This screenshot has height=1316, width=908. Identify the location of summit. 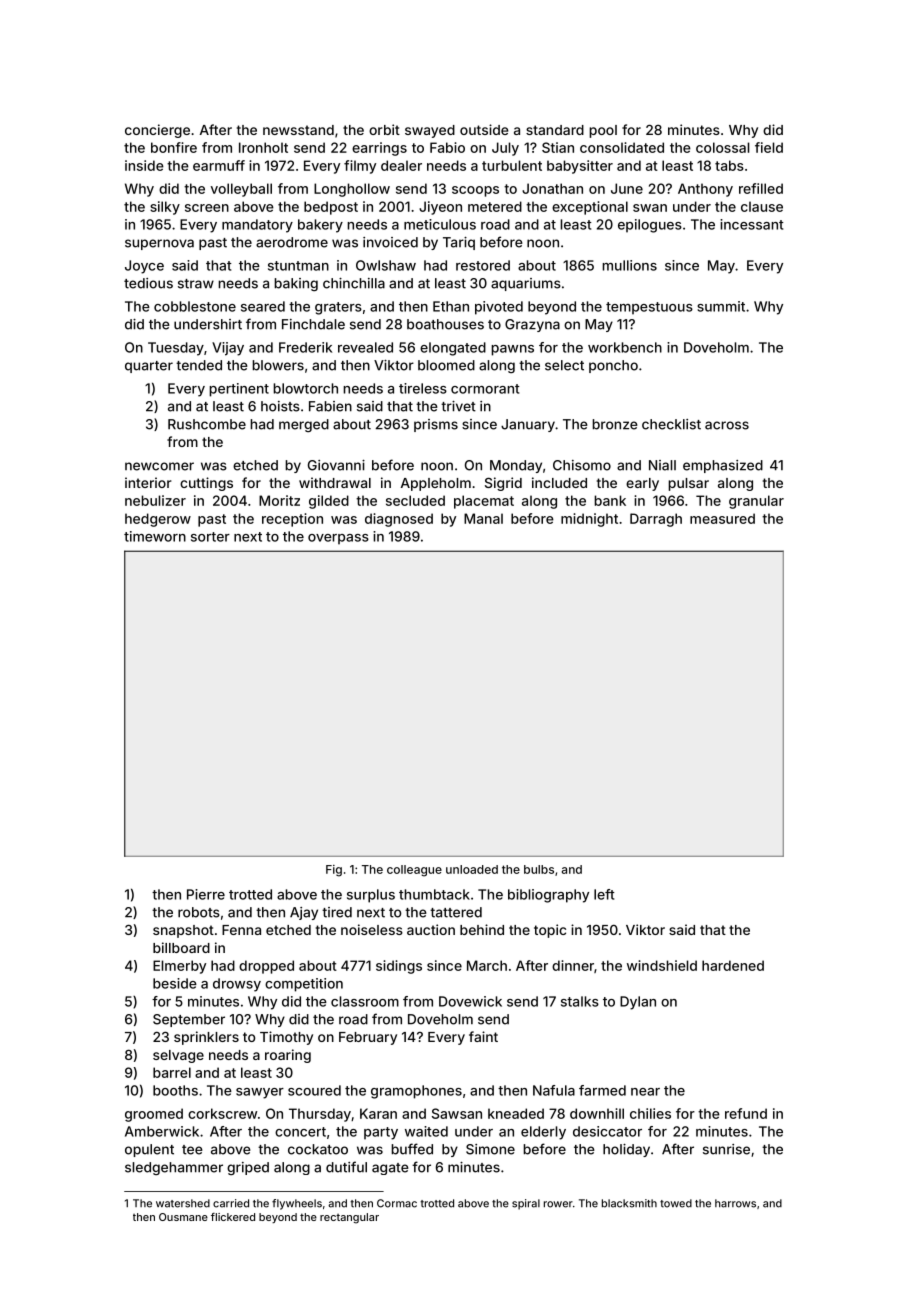
(721, 306).
